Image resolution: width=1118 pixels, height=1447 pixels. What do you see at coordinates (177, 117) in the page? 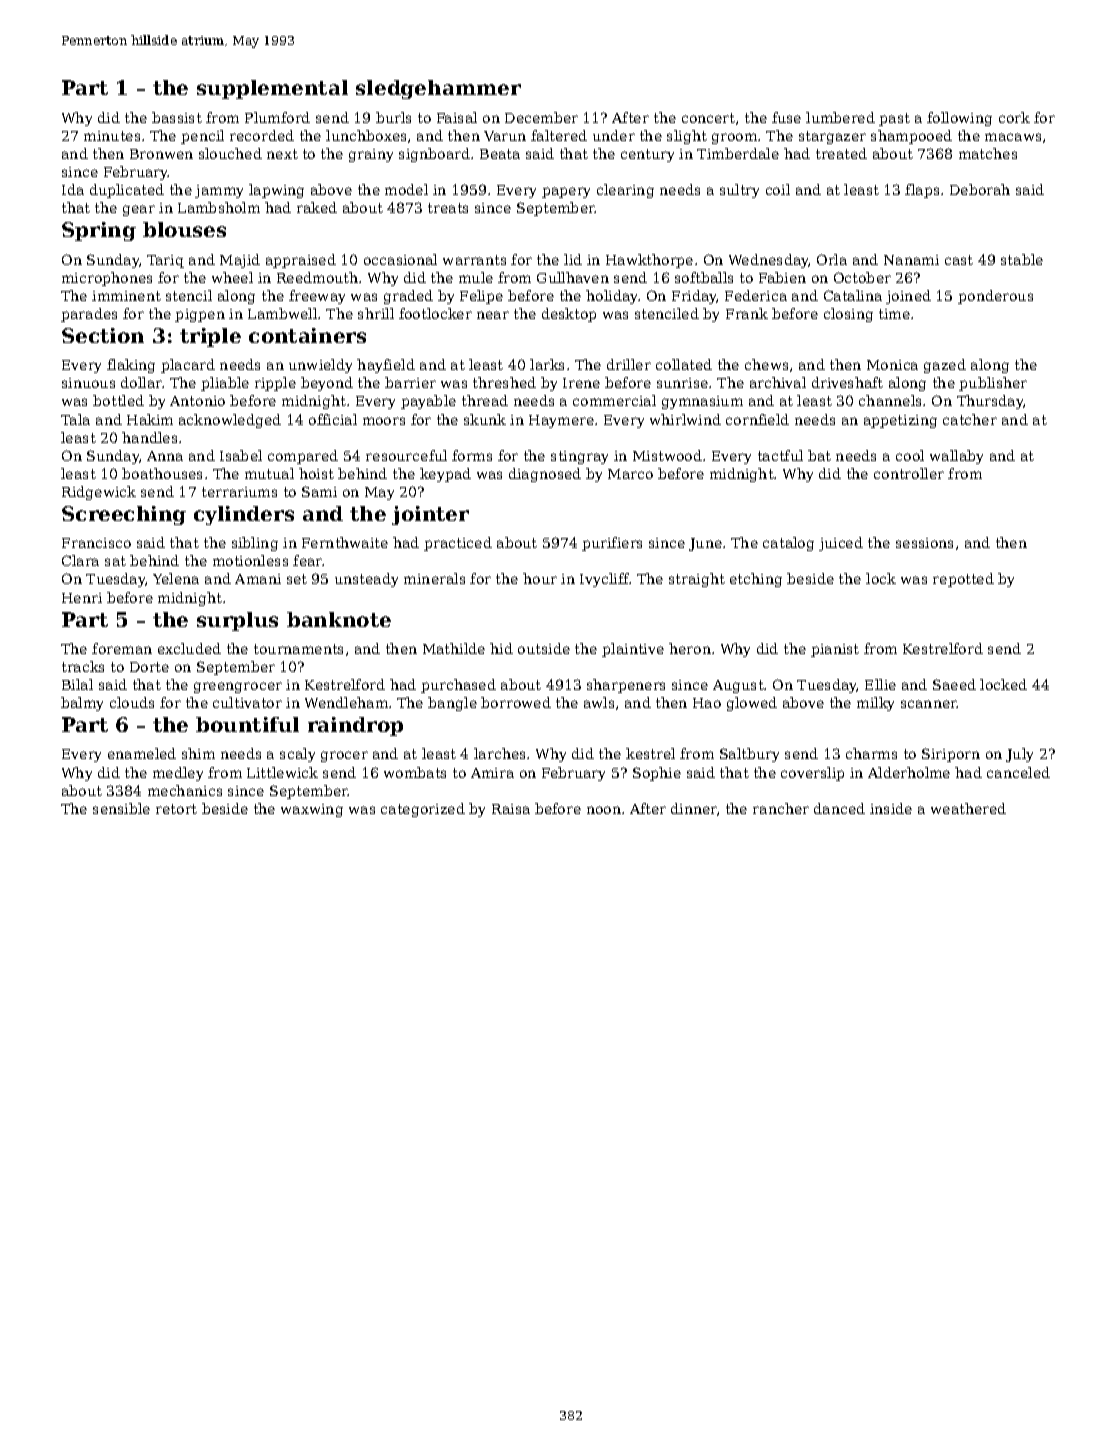
I see `bassist` at bounding box center [177, 117].
